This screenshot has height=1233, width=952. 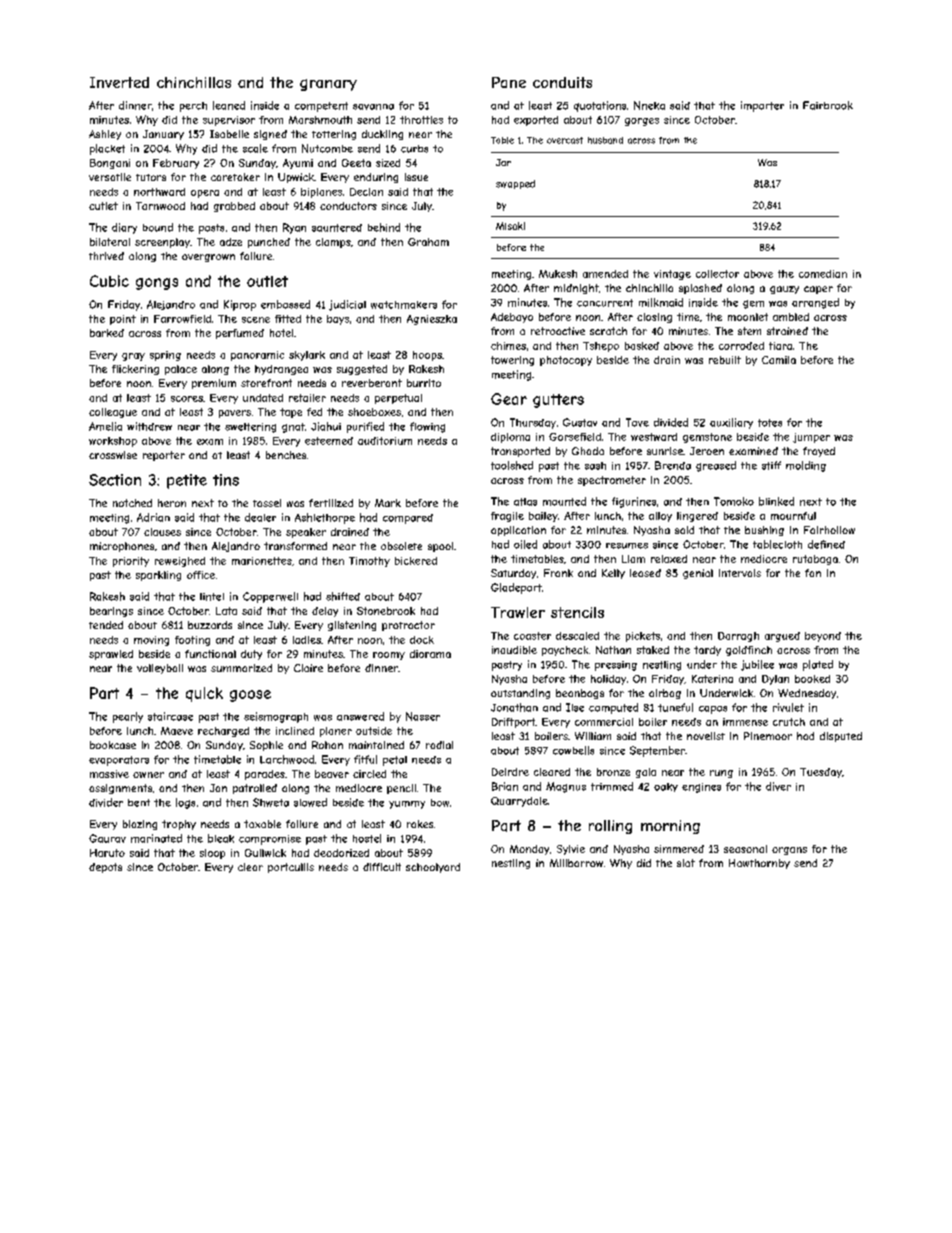 What do you see at coordinates (698, 574) in the screenshot?
I see `genial` at bounding box center [698, 574].
